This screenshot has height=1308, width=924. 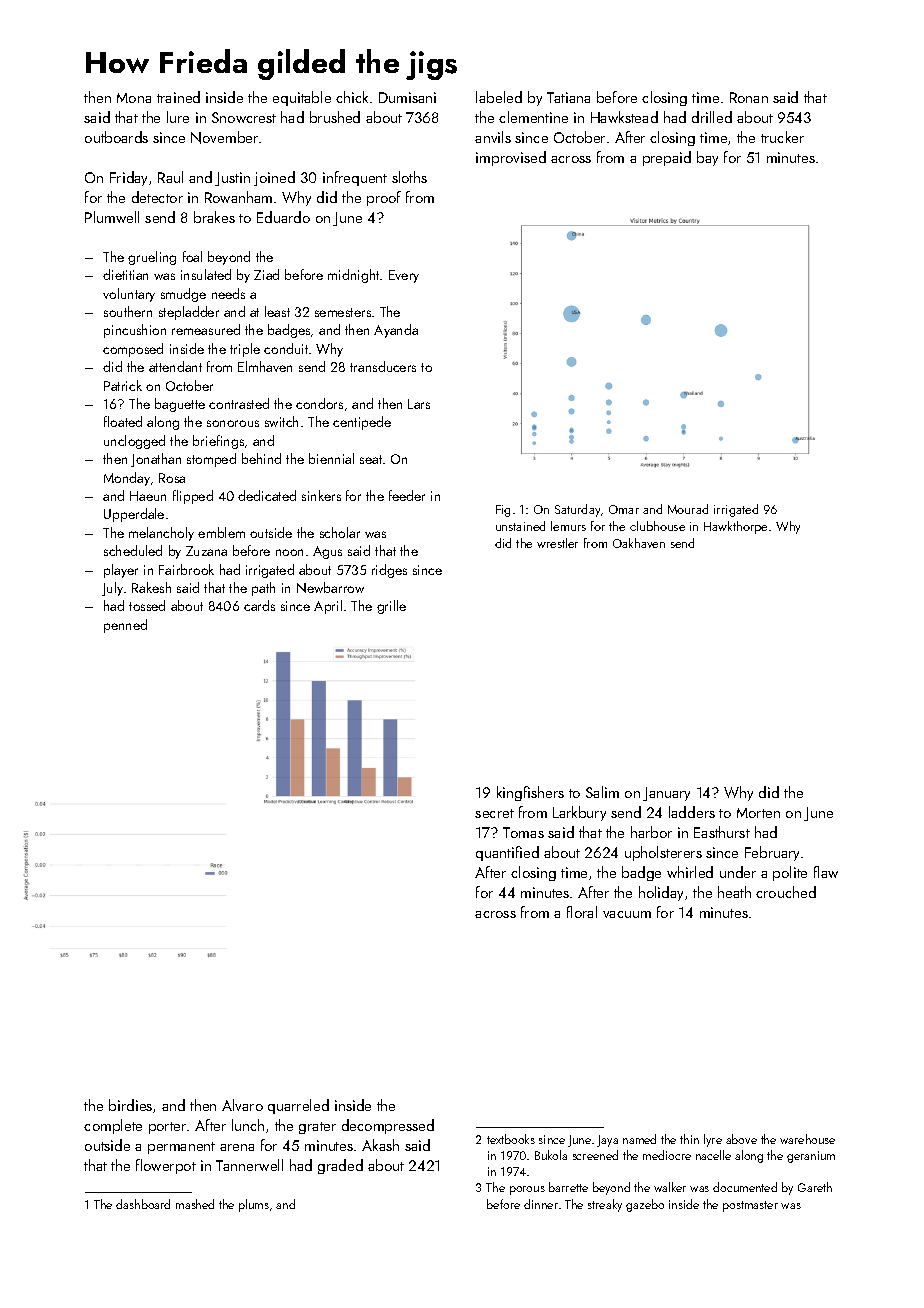 I want to click on noon, so click(x=289, y=552).
